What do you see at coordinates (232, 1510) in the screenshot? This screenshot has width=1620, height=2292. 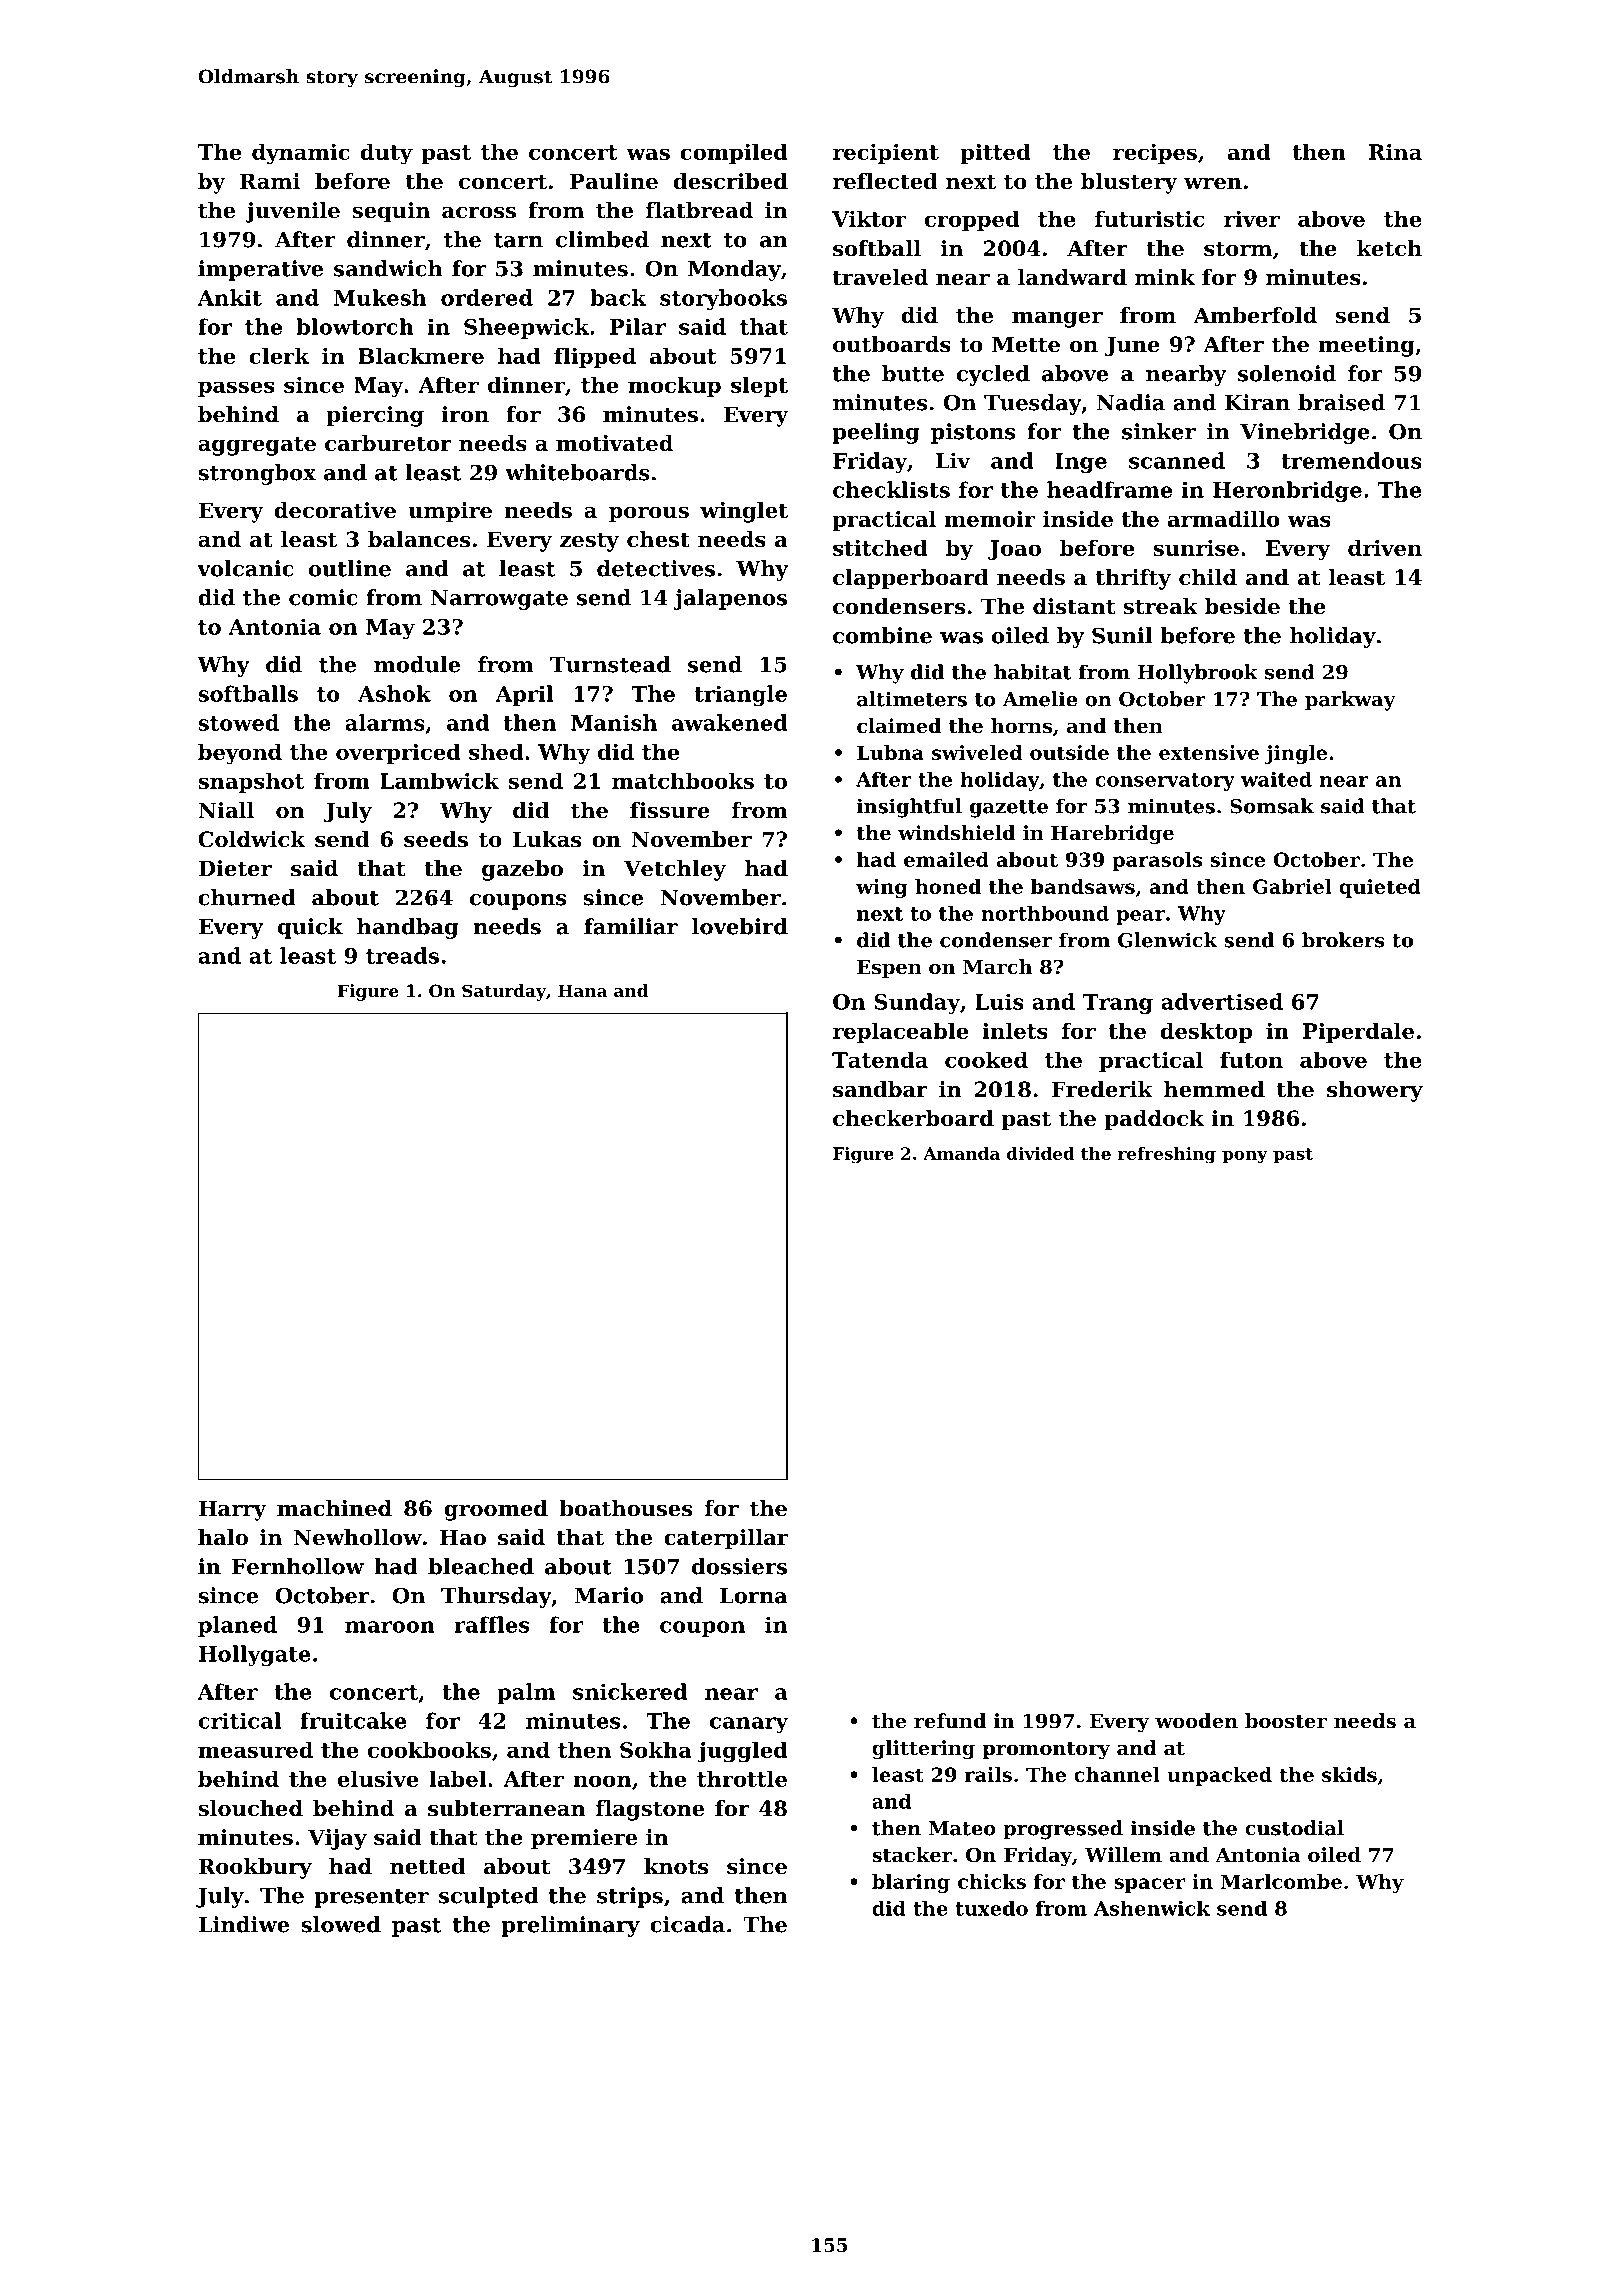 I see `Harry` at bounding box center [232, 1510].
